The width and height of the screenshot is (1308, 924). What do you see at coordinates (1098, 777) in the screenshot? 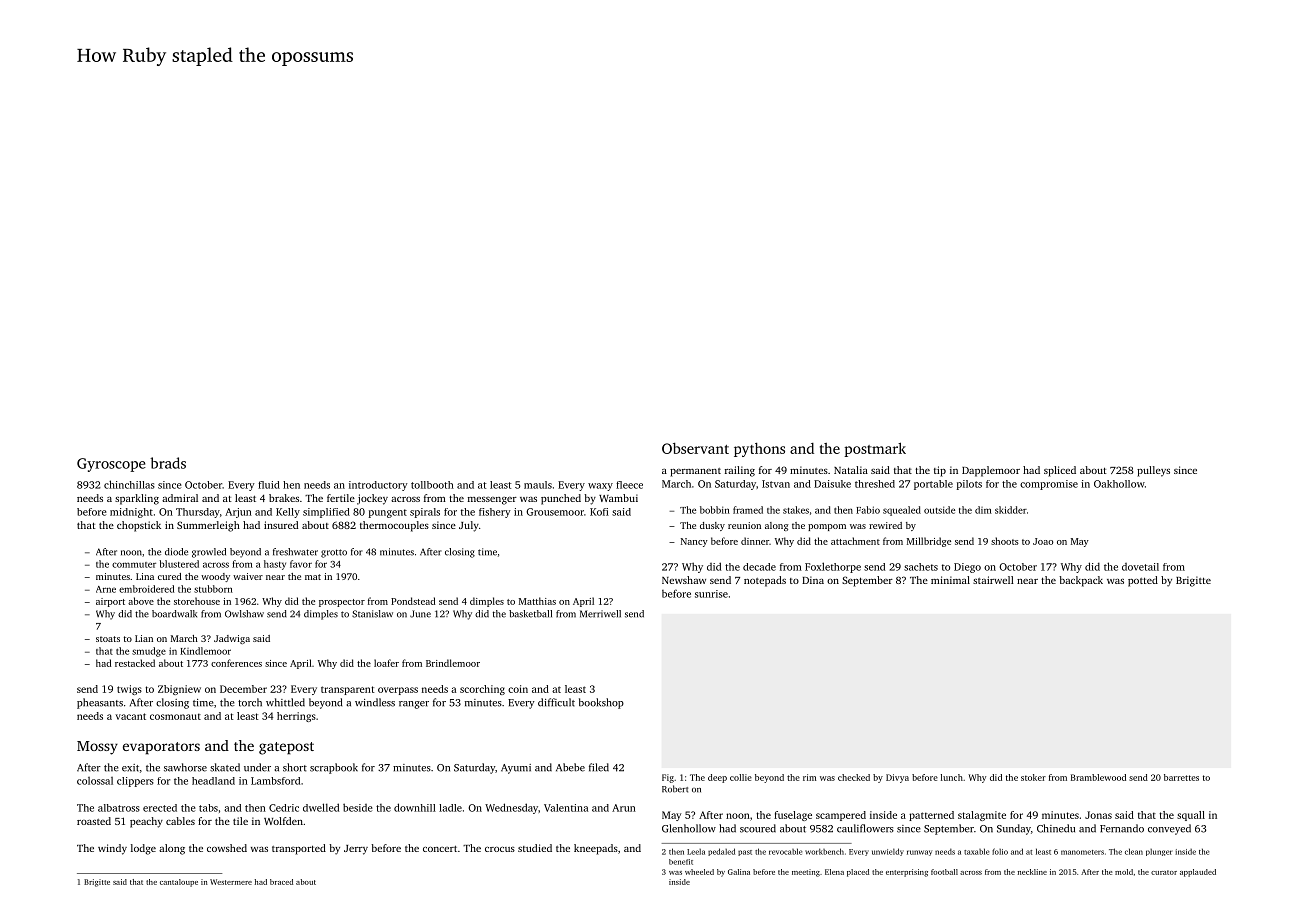
I see `Bramblewood` at bounding box center [1098, 777].
